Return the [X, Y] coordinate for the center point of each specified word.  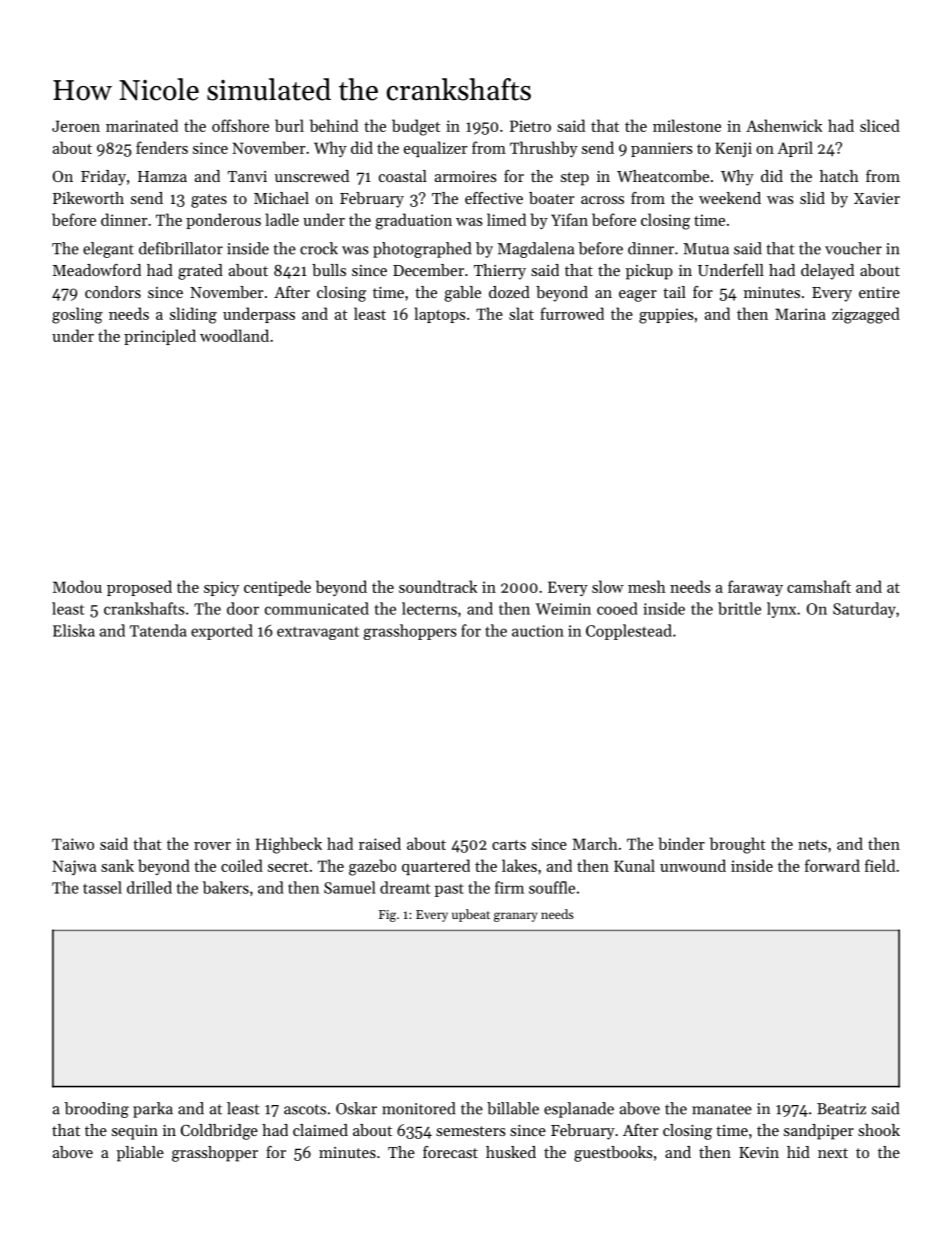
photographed [422, 250]
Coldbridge [219, 1132]
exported [222, 632]
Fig [387, 916]
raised [380, 843]
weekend [730, 198]
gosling [77, 315]
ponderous [223, 221]
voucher [853, 248]
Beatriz [841, 1109]
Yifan [569, 219]
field [880, 865]
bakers [226, 887]
